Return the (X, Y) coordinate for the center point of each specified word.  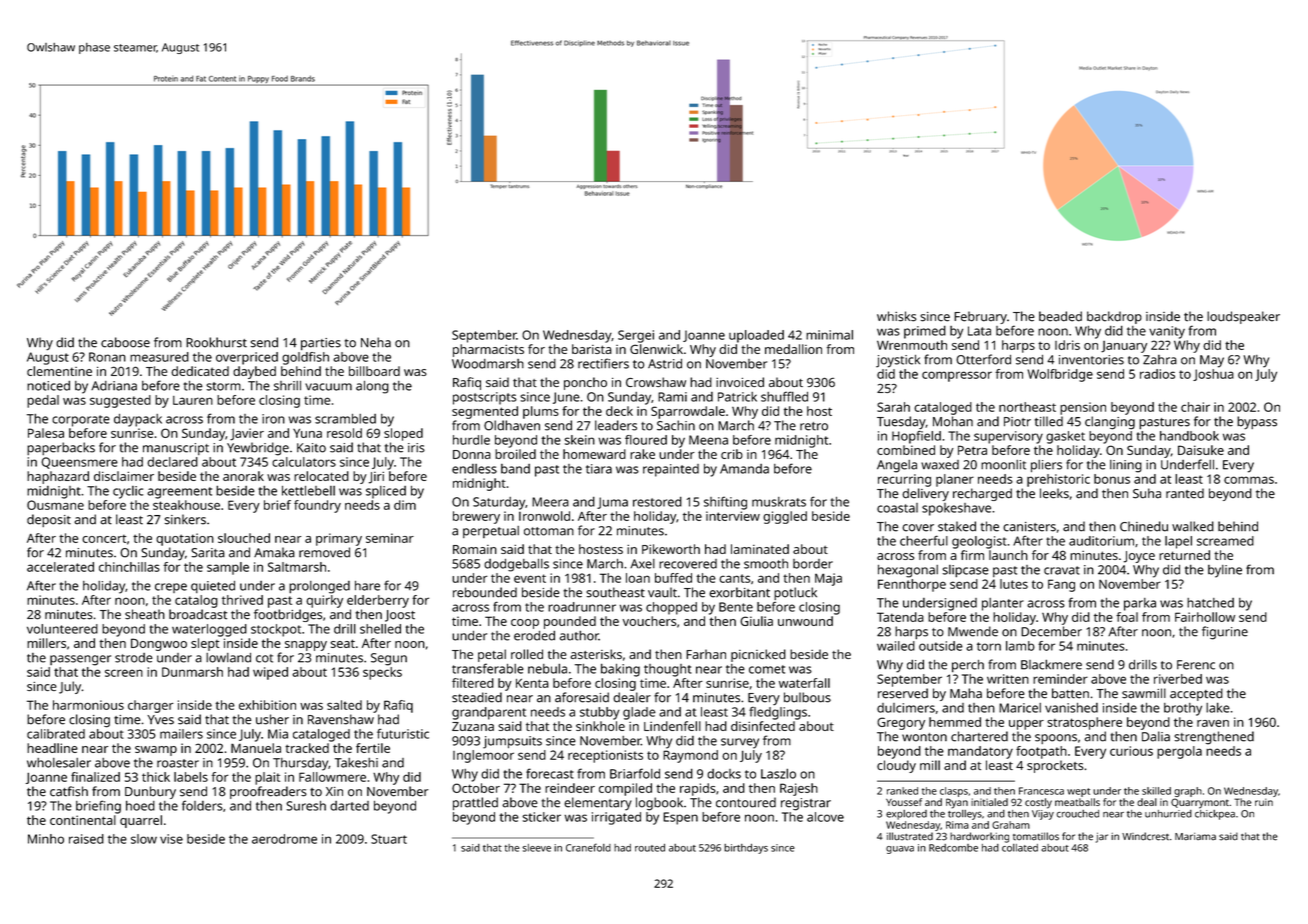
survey (740, 743)
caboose (125, 342)
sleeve (537, 848)
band (515, 469)
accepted (1196, 694)
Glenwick (656, 349)
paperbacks (61, 448)
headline (52, 748)
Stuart (389, 839)
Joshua (1213, 375)
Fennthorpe (912, 585)
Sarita (208, 553)
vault (662, 592)
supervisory (1008, 437)
